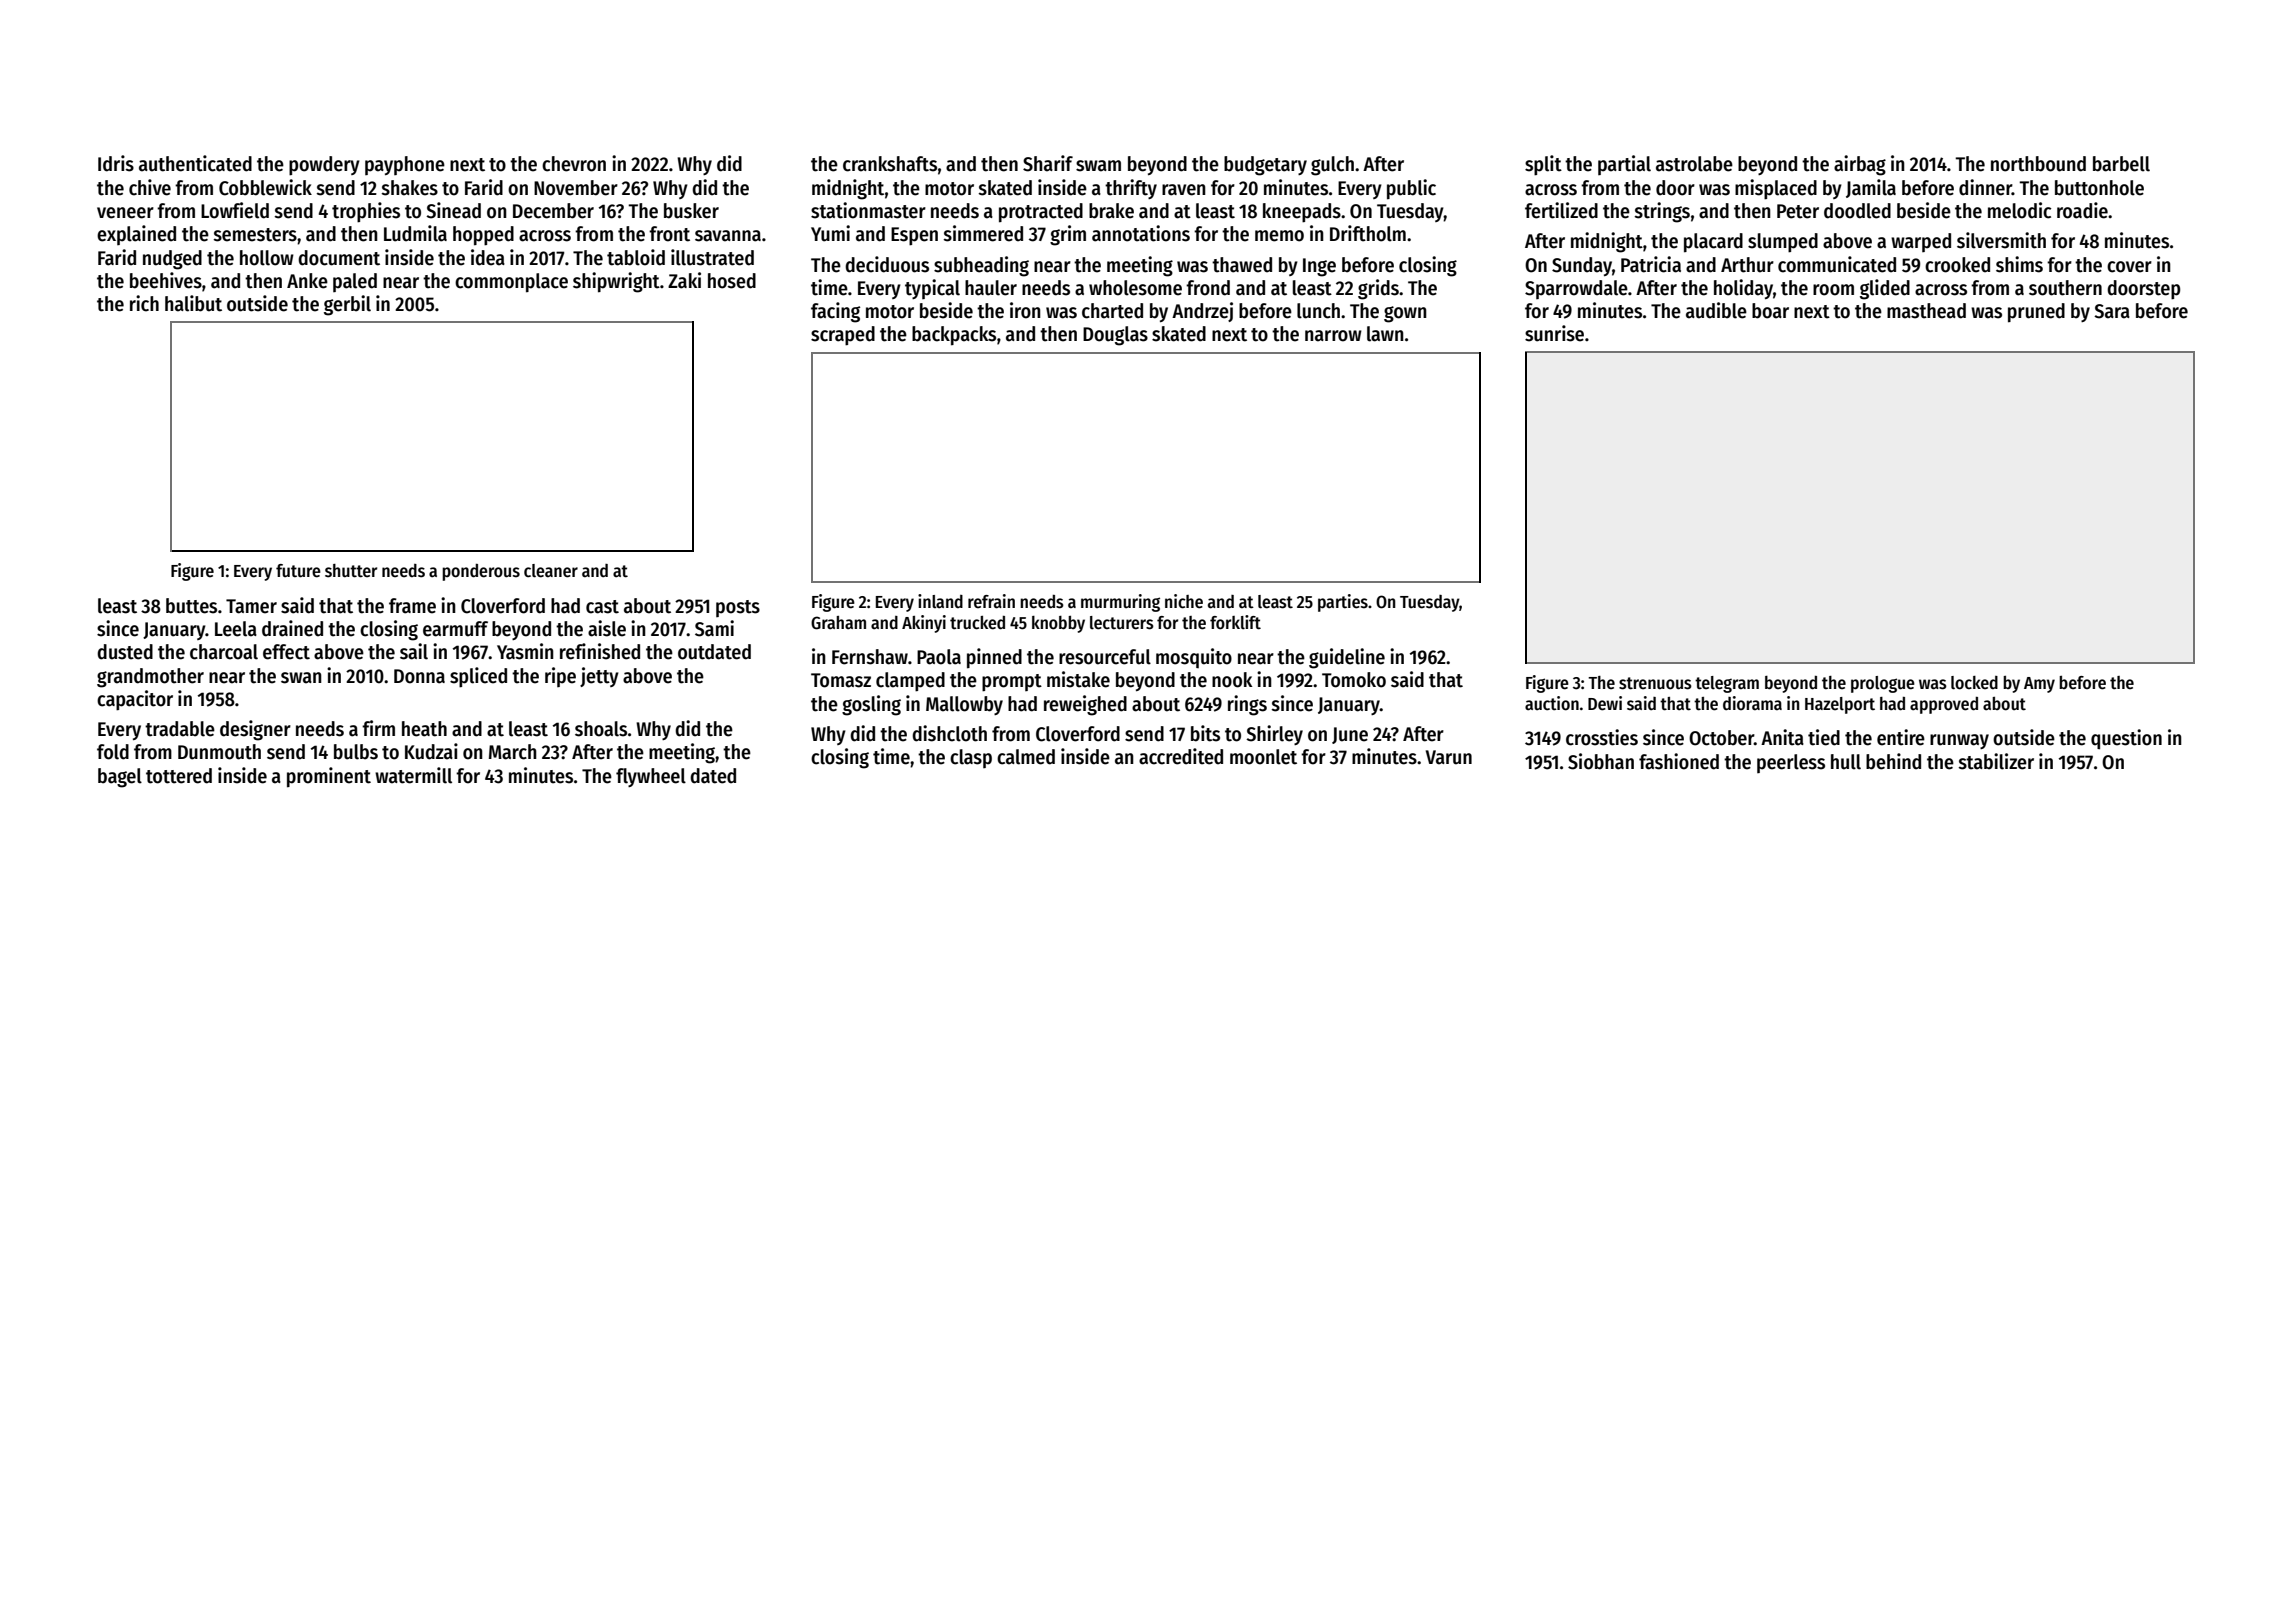 This screenshot has height=1620, width=2292. Describe the element at coordinates (1235, 622) in the screenshot. I see `forklift` at that location.
